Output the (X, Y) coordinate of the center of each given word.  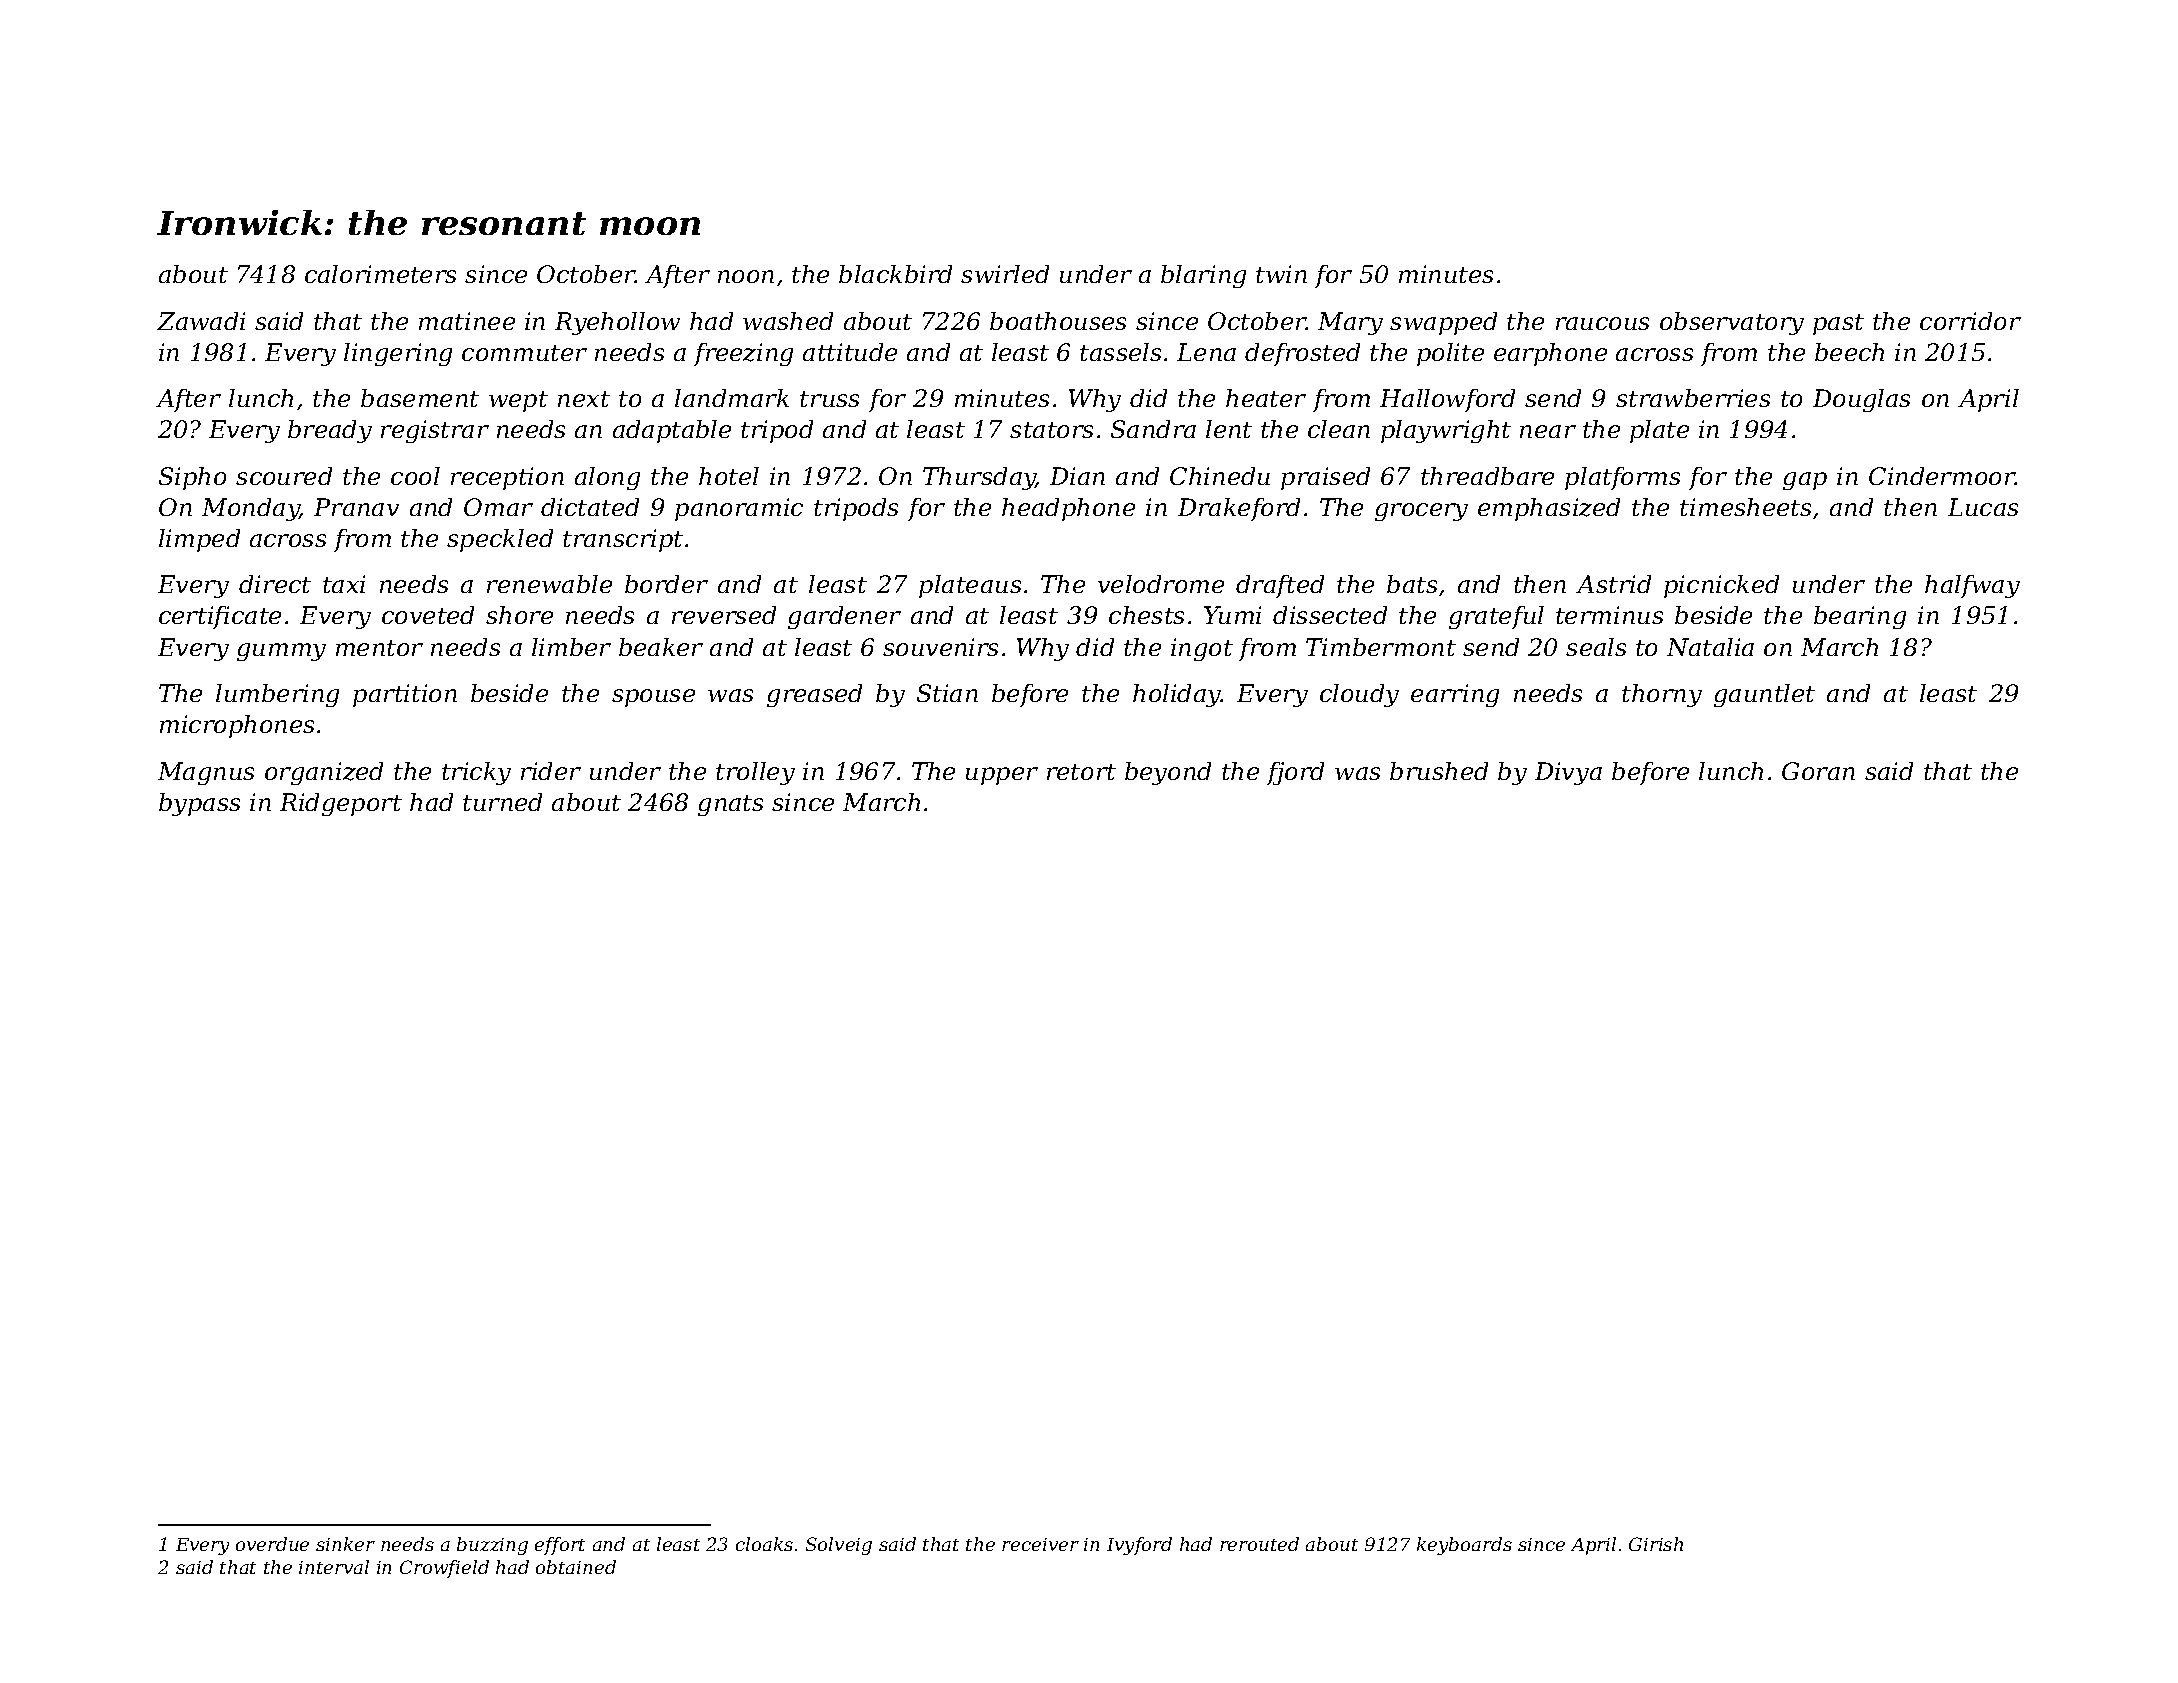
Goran (1818, 771)
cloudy (1359, 695)
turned (502, 802)
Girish (1656, 1544)
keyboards (1464, 1546)
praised (1325, 478)
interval (334, 1567)
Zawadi (201, 321)
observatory (1732, 323)
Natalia (1710, 647)
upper (1002, 776)
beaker (661, 647)
